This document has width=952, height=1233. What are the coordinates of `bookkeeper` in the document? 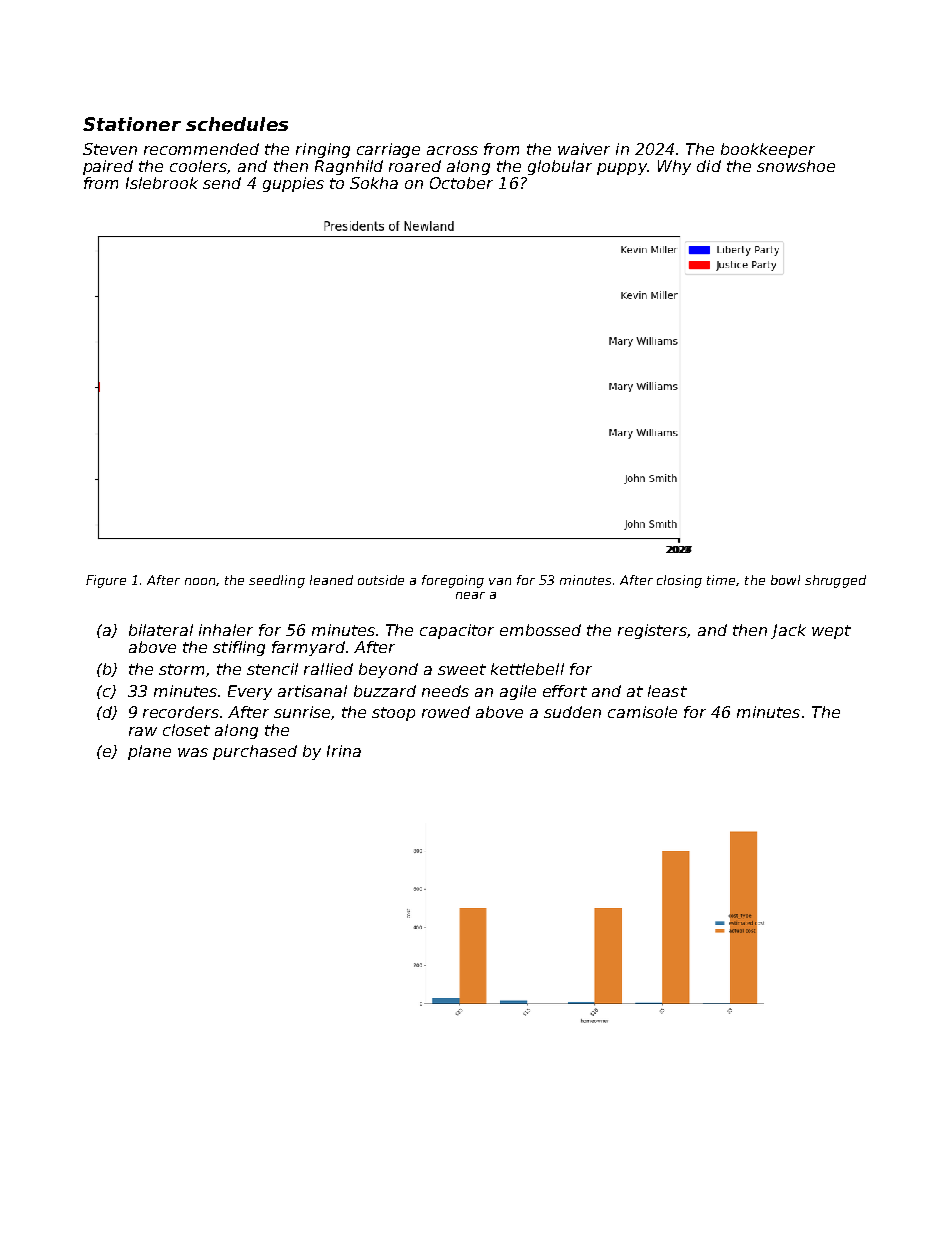 It's located at (768, 150).
